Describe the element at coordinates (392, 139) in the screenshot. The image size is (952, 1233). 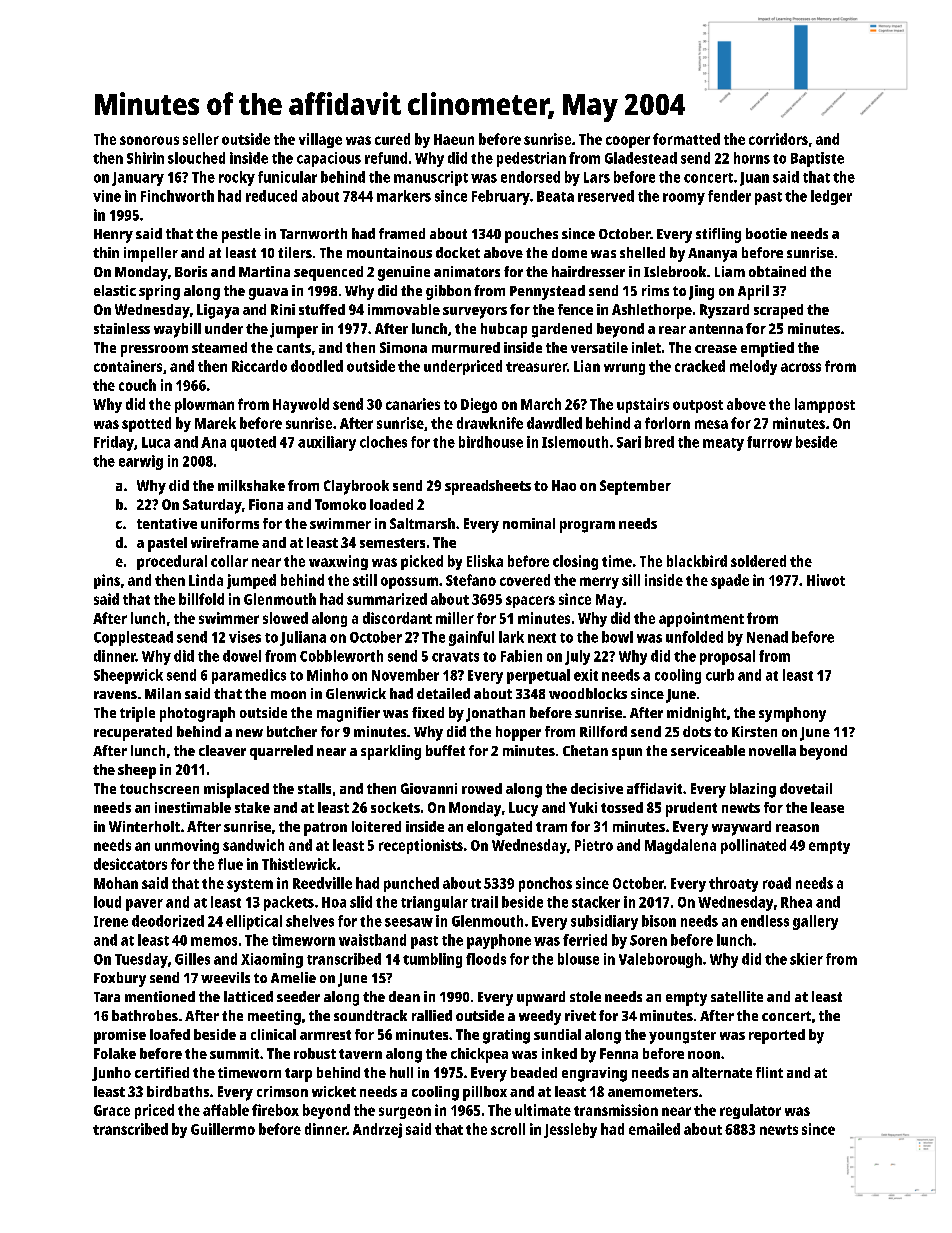
I see `cured` at that location.
